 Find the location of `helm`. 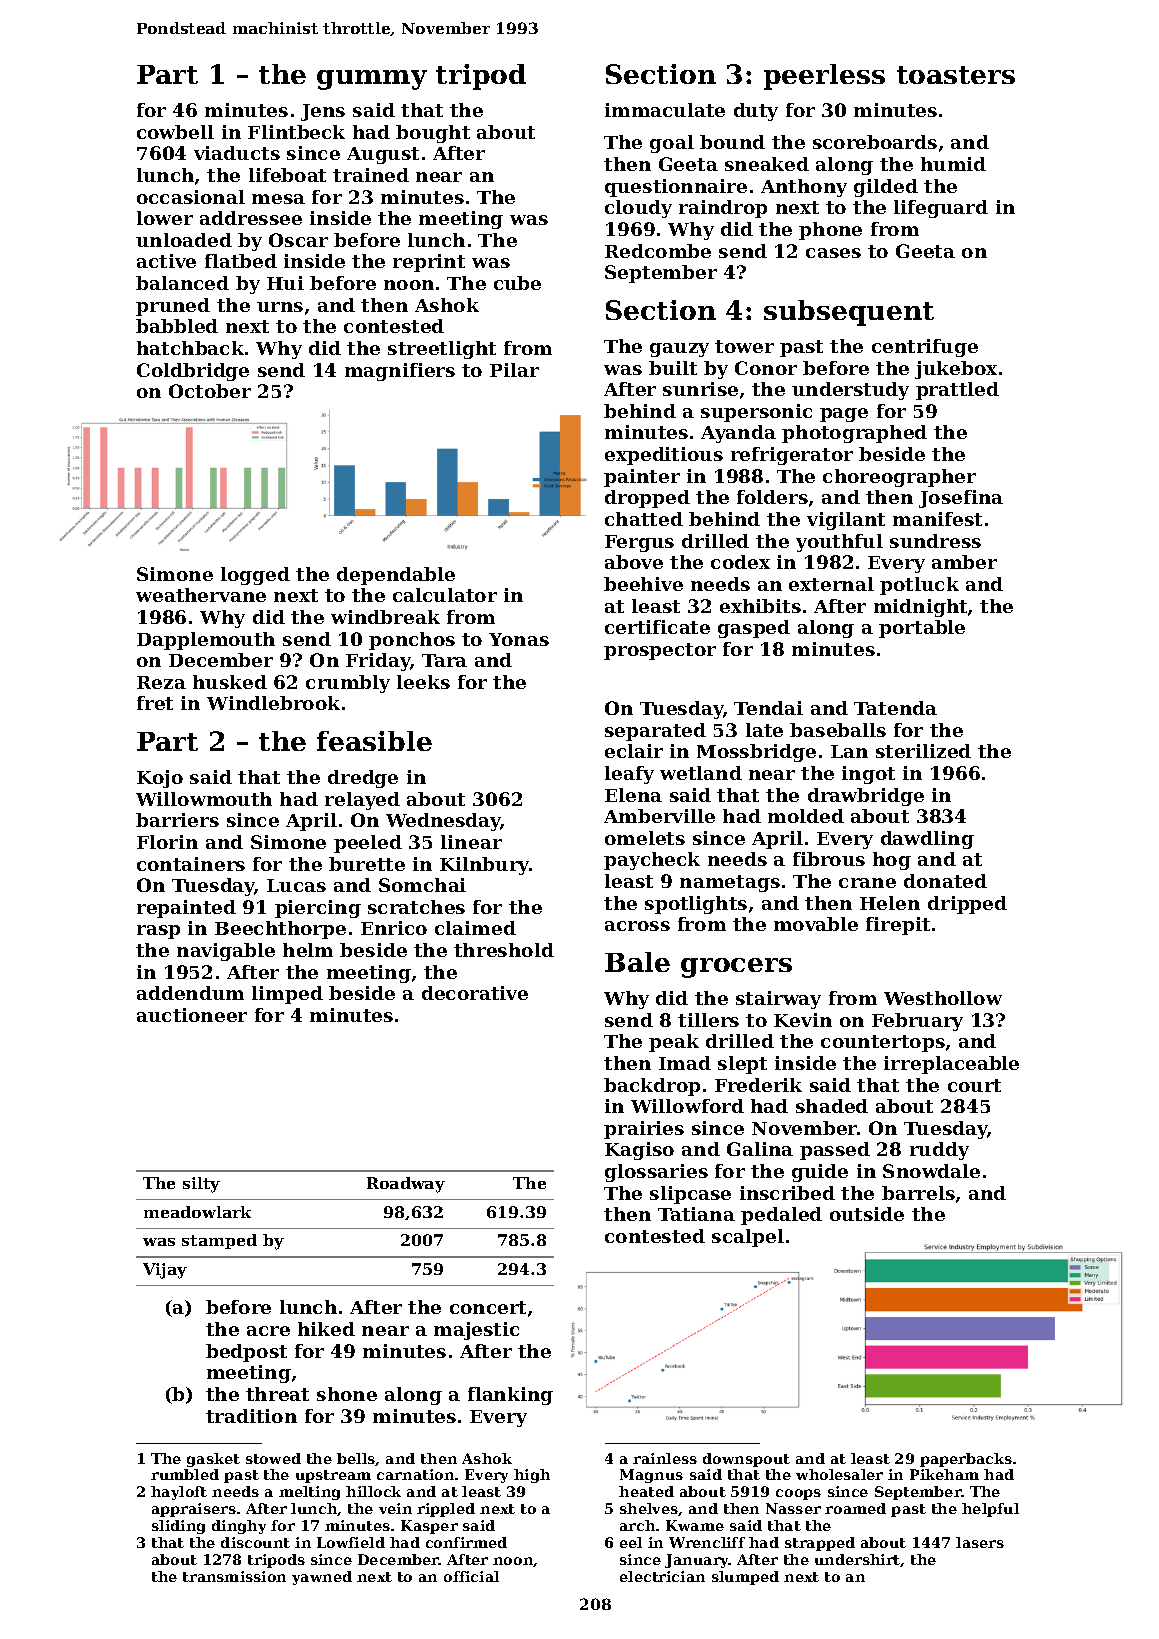

helm is located at coordinates (308, 950).
